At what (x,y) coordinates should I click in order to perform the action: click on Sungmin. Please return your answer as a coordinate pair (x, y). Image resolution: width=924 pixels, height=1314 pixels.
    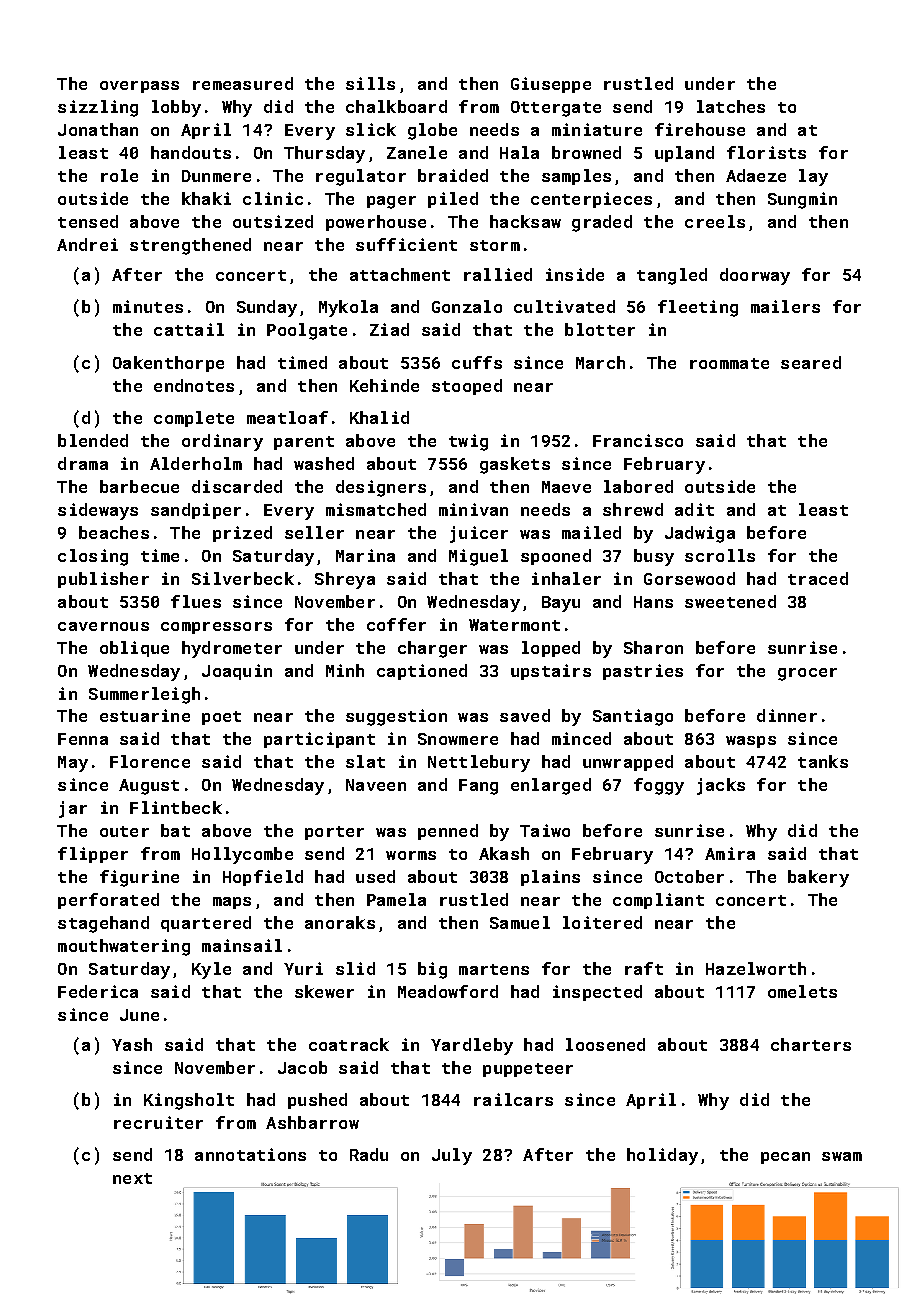
    Looking at the image, I should click on (802, 200).
